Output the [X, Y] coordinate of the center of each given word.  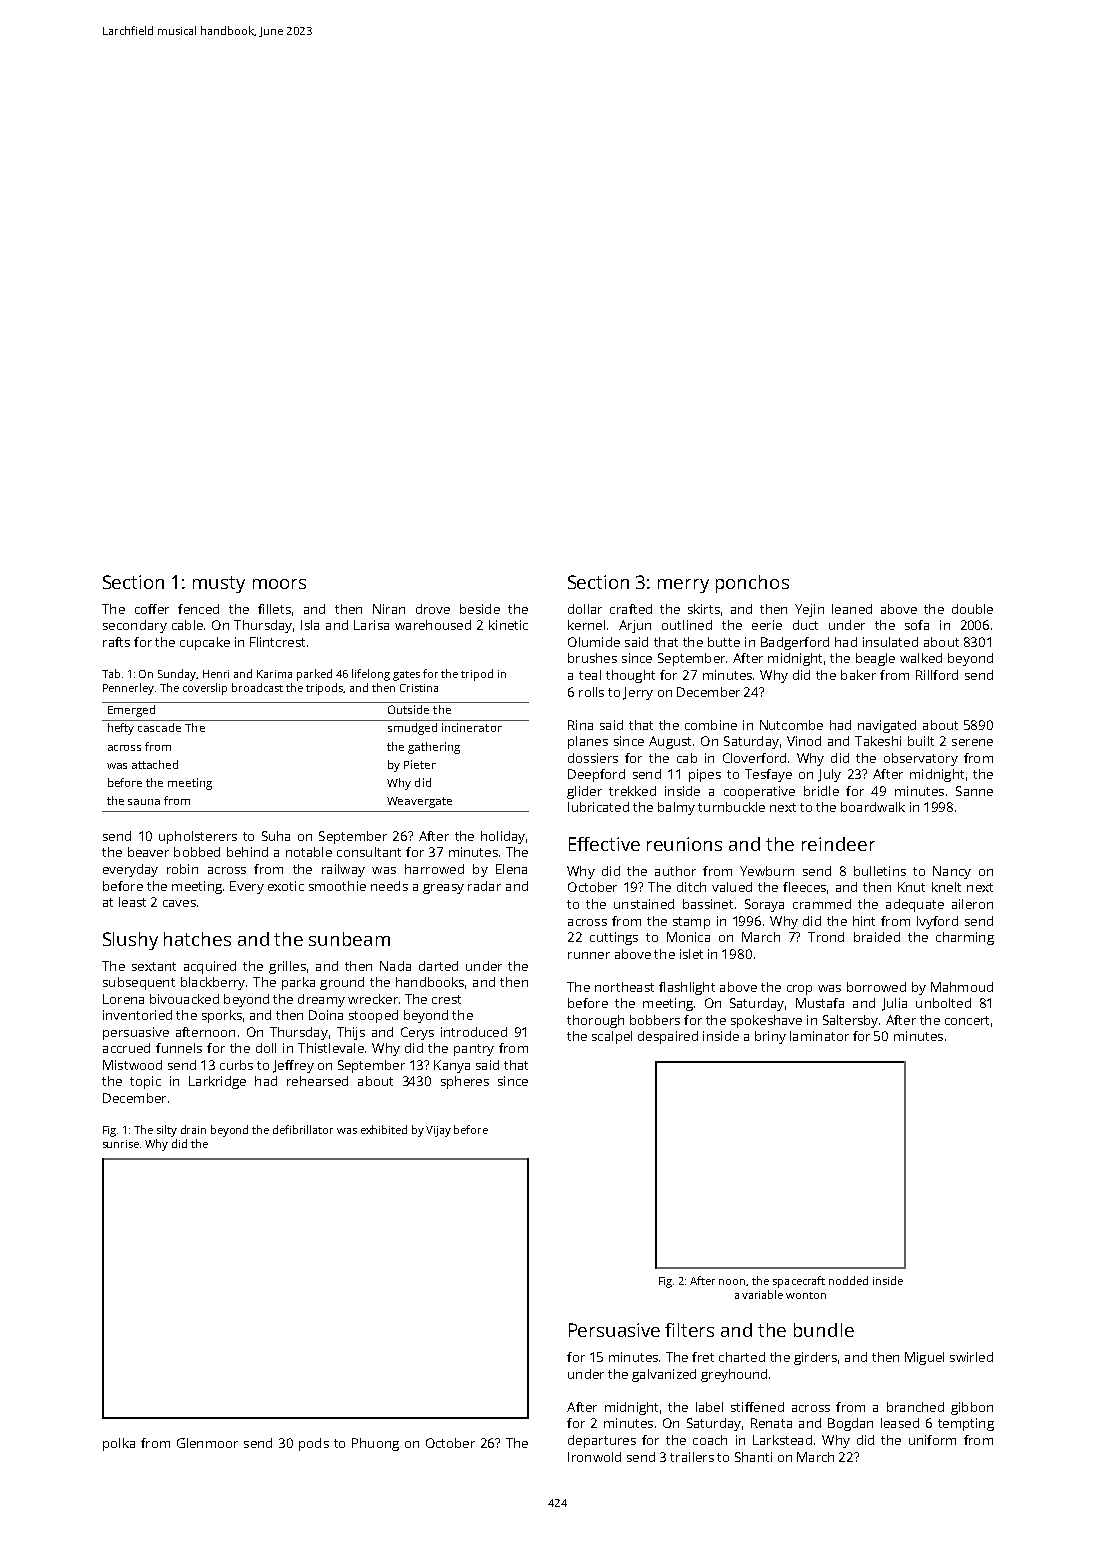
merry [683, 586]
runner [589, 955]
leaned [852, 609]
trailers [692, 1457]
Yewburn [767, 871]
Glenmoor [207, 1443]
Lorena [123, 999]
